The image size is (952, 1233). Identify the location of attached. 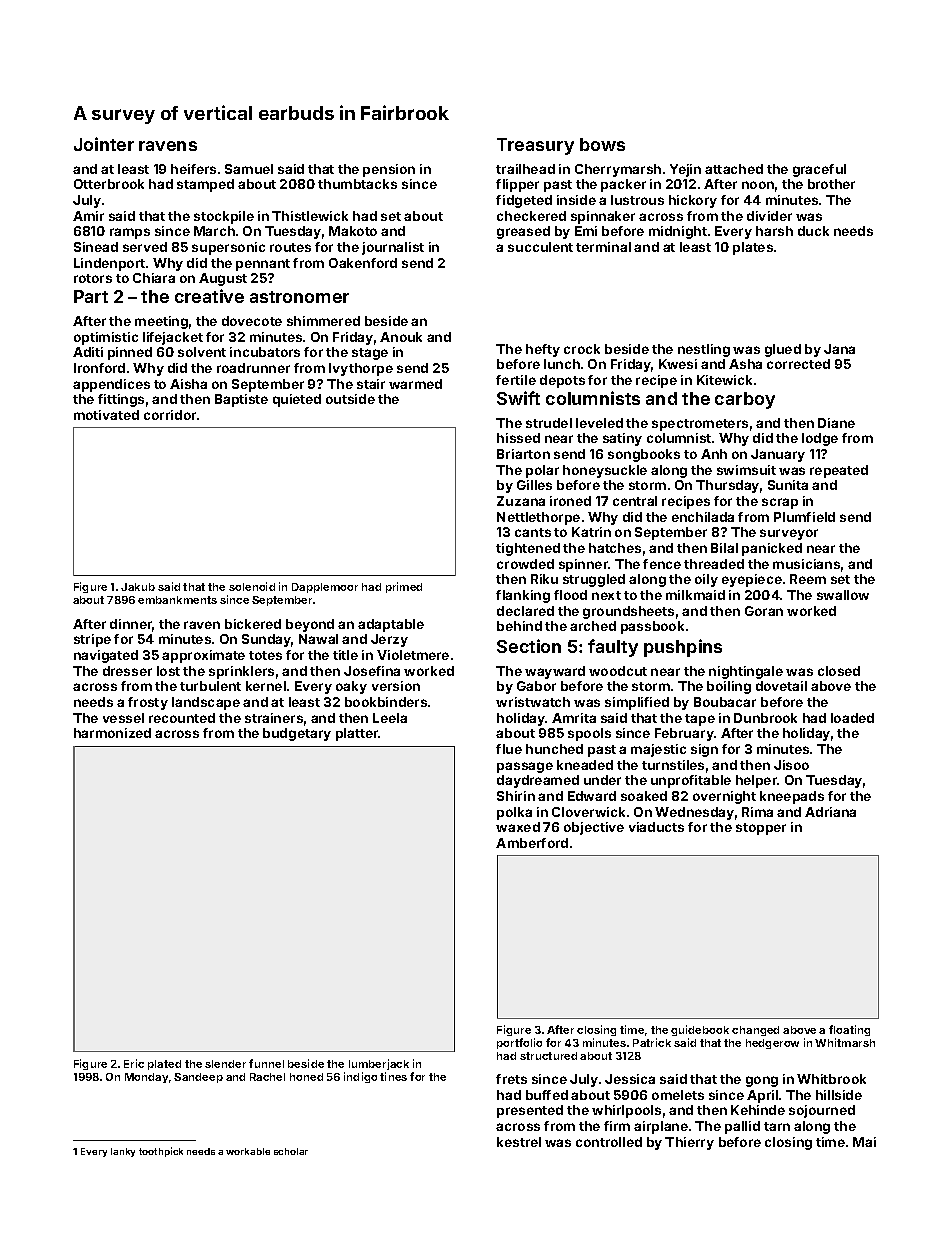
(734, 169).
